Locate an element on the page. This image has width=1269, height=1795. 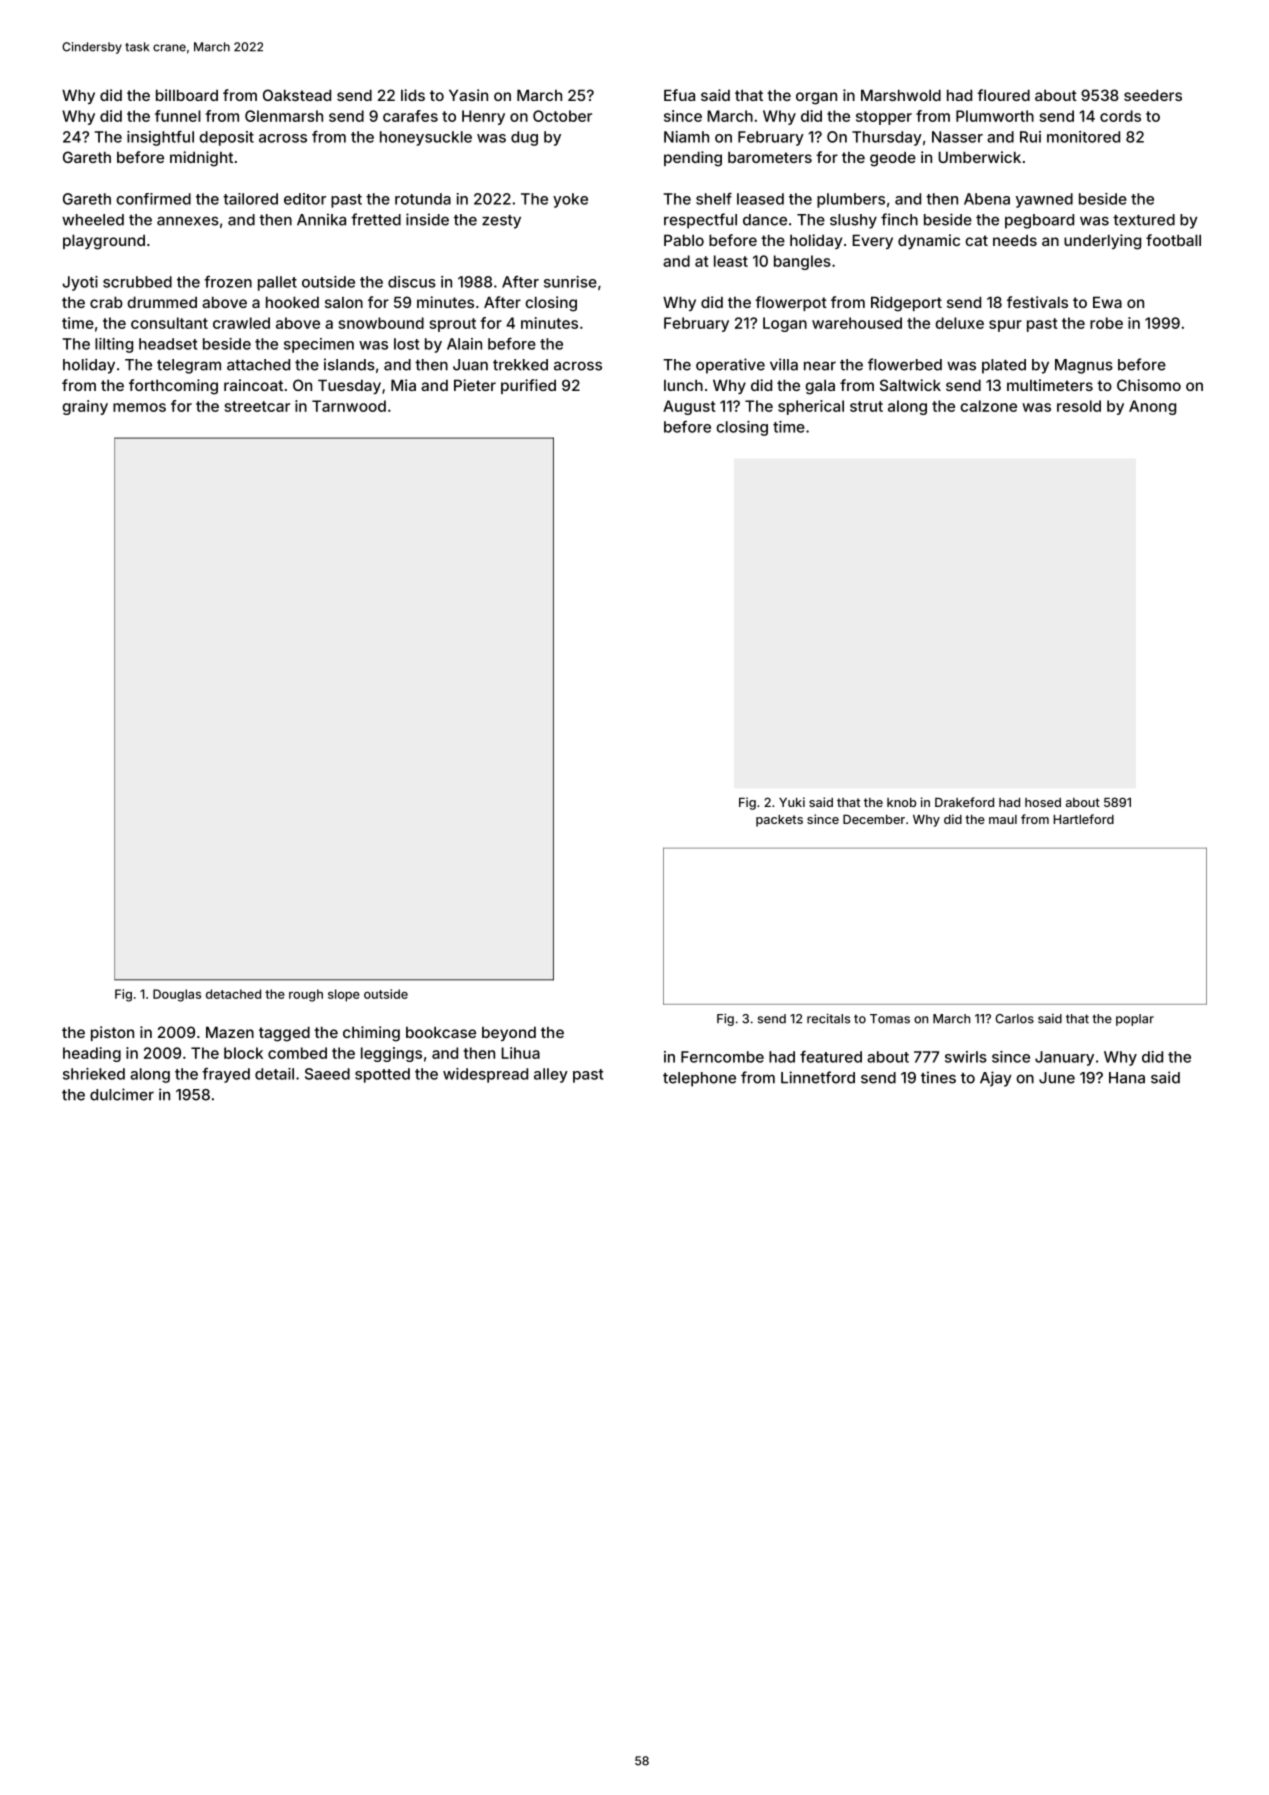
floured is located at coordinates (1003, 95).
